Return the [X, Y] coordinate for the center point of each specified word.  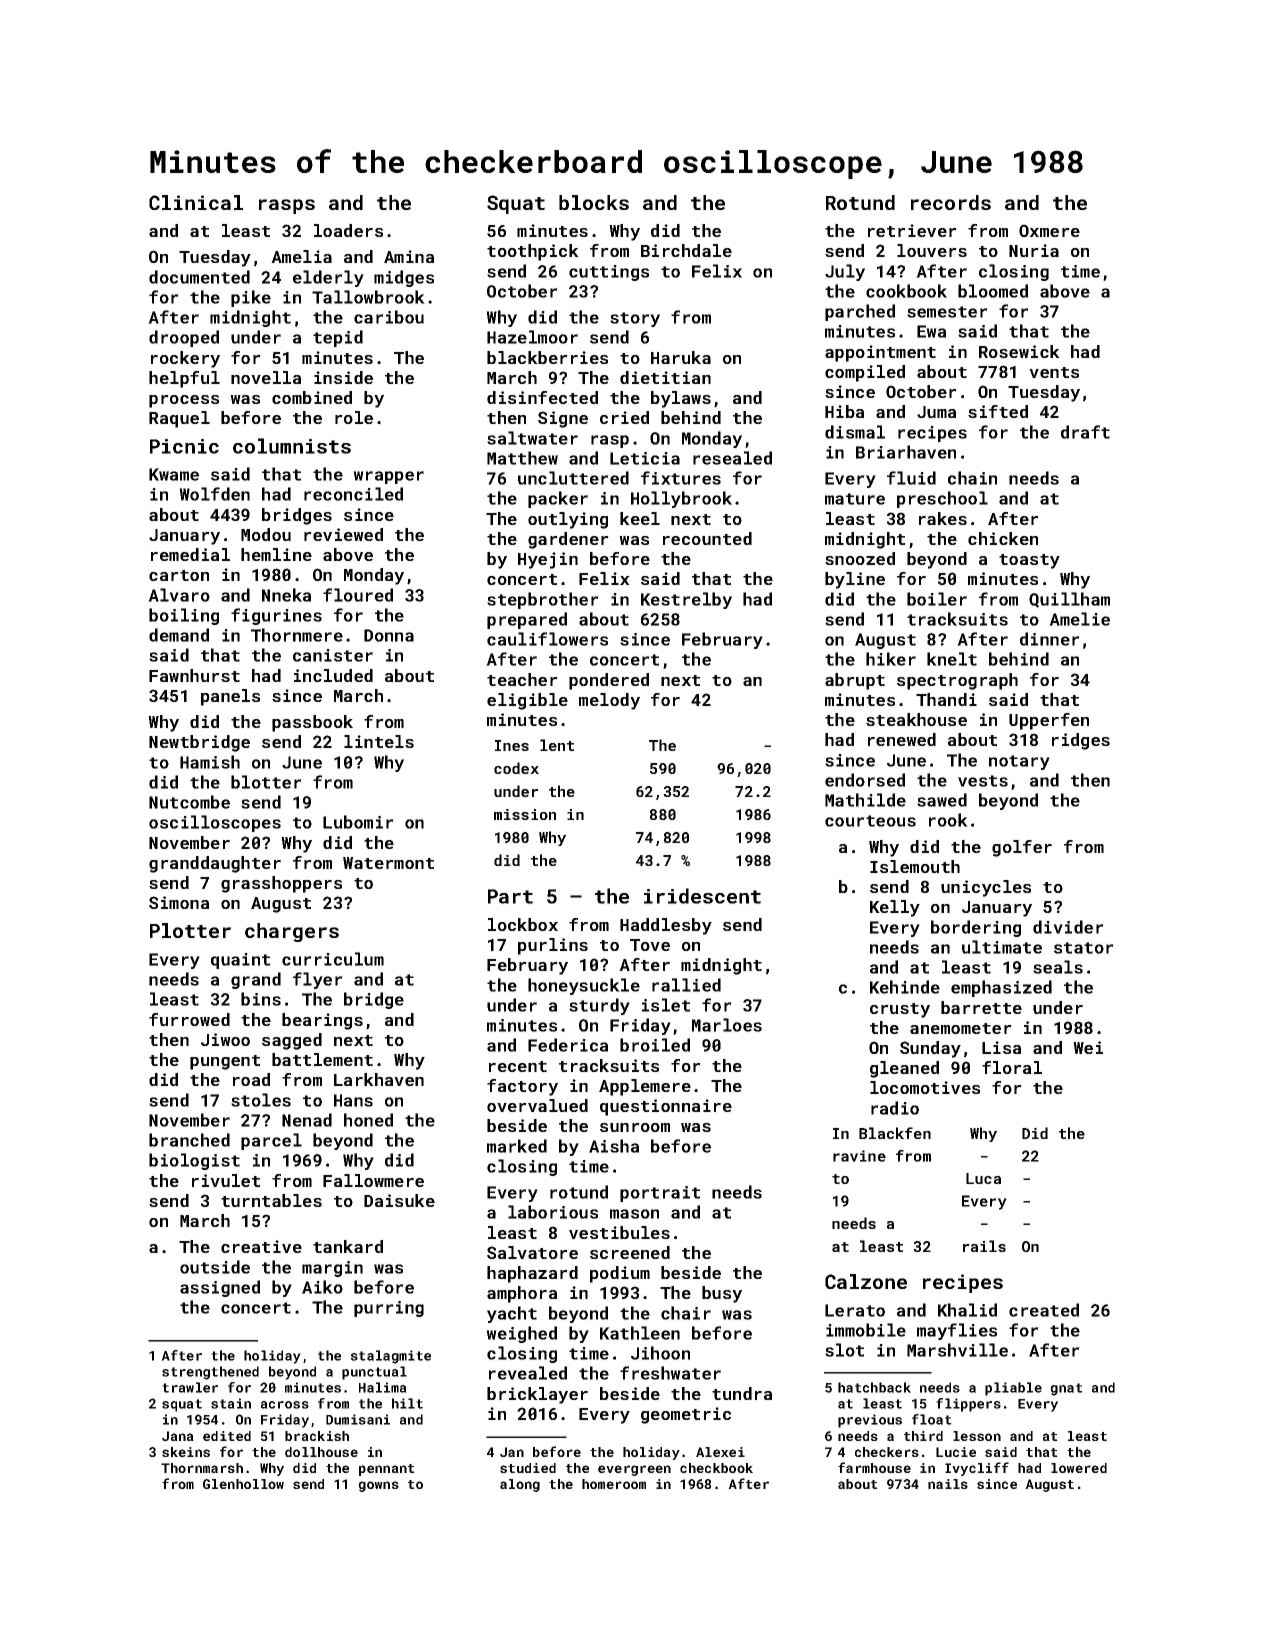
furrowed [189, 1019]
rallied [686, 985]
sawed [942, 800]
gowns [378, 1486]
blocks [594, 202]
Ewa [931, 331]
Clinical [196, 202]
